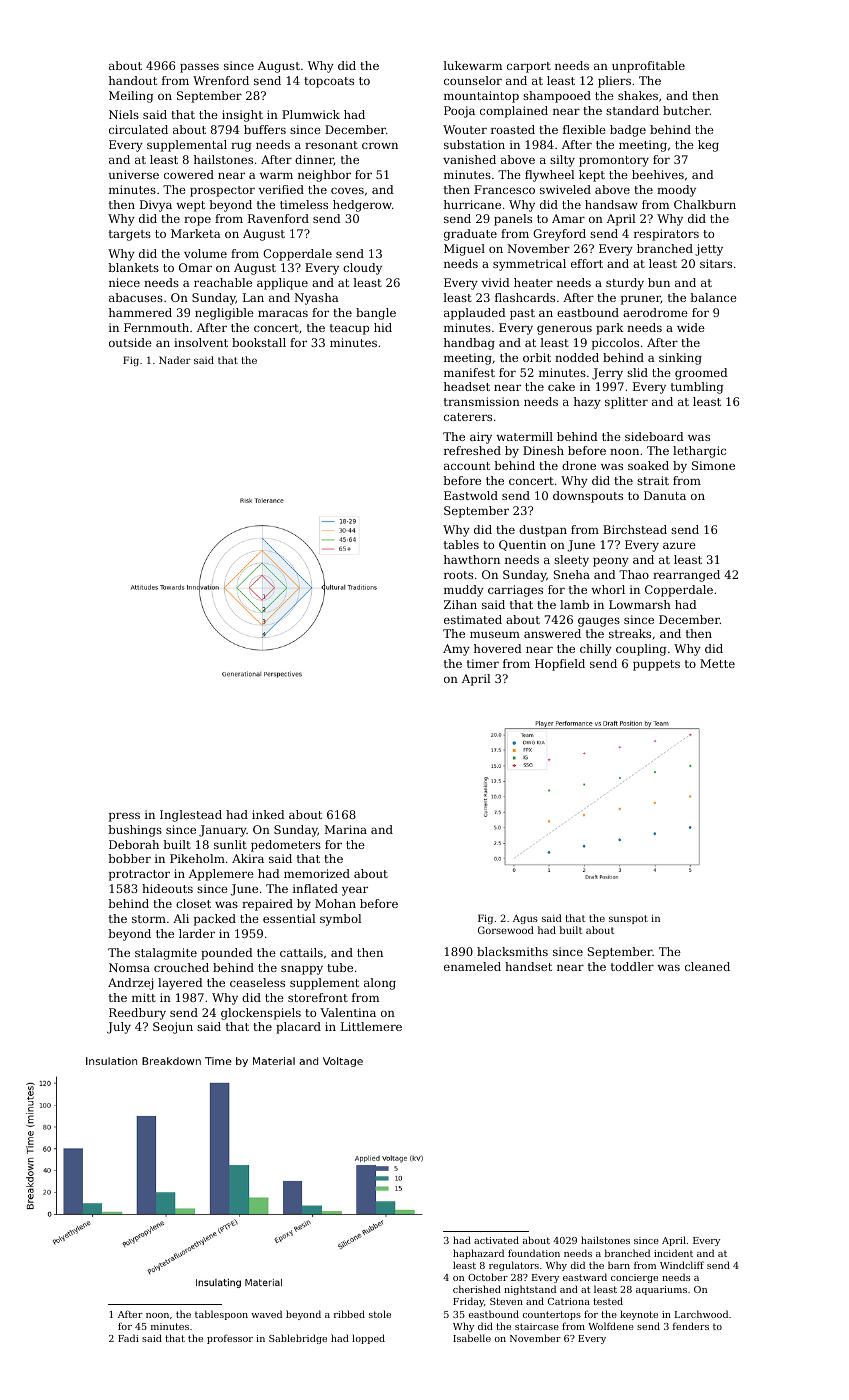  I want to click on Amy, so click(456, 650).
